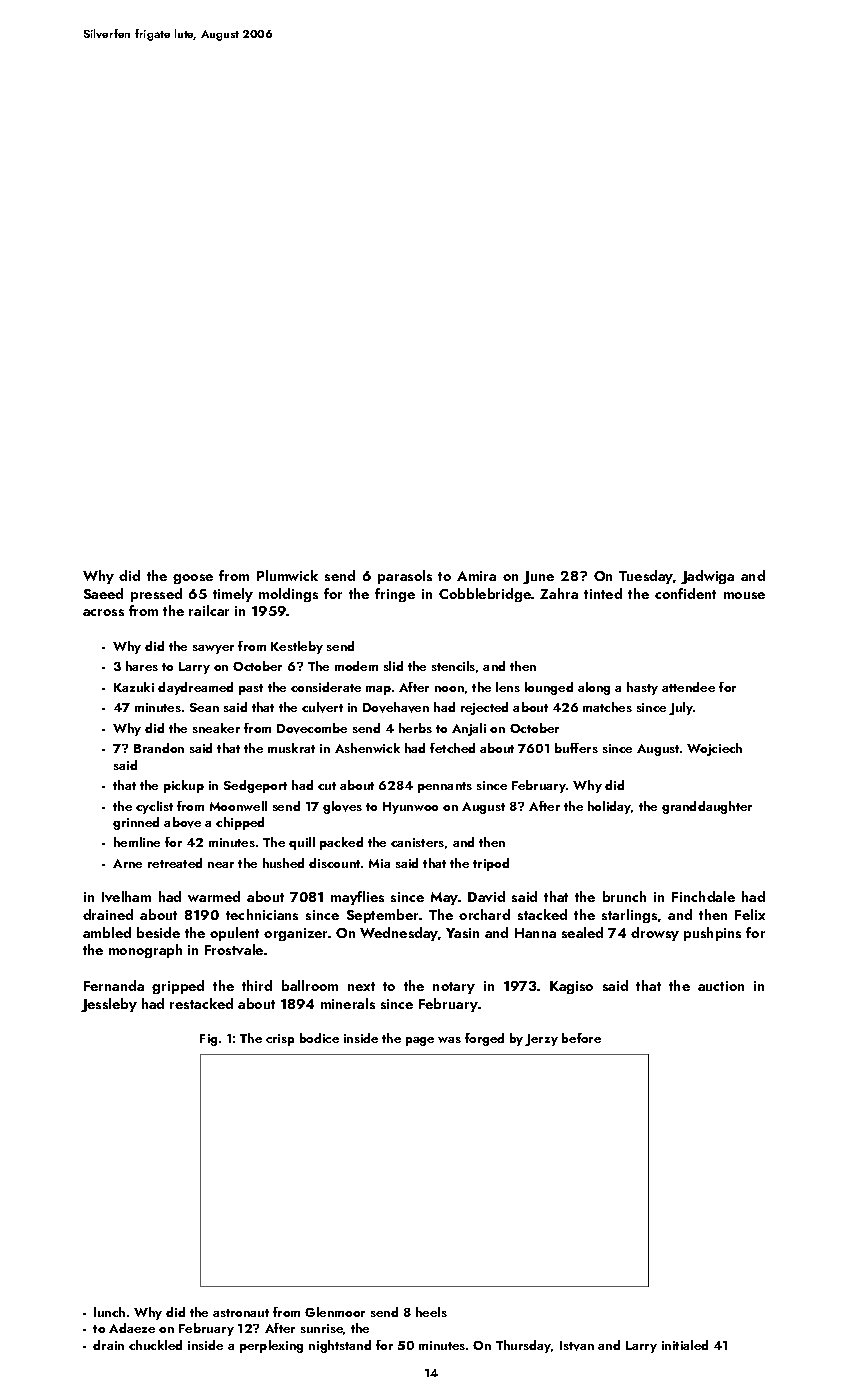 The height and width of the screenshot is (1400, 849). I want to click on lunch, so click(109, 1312).
